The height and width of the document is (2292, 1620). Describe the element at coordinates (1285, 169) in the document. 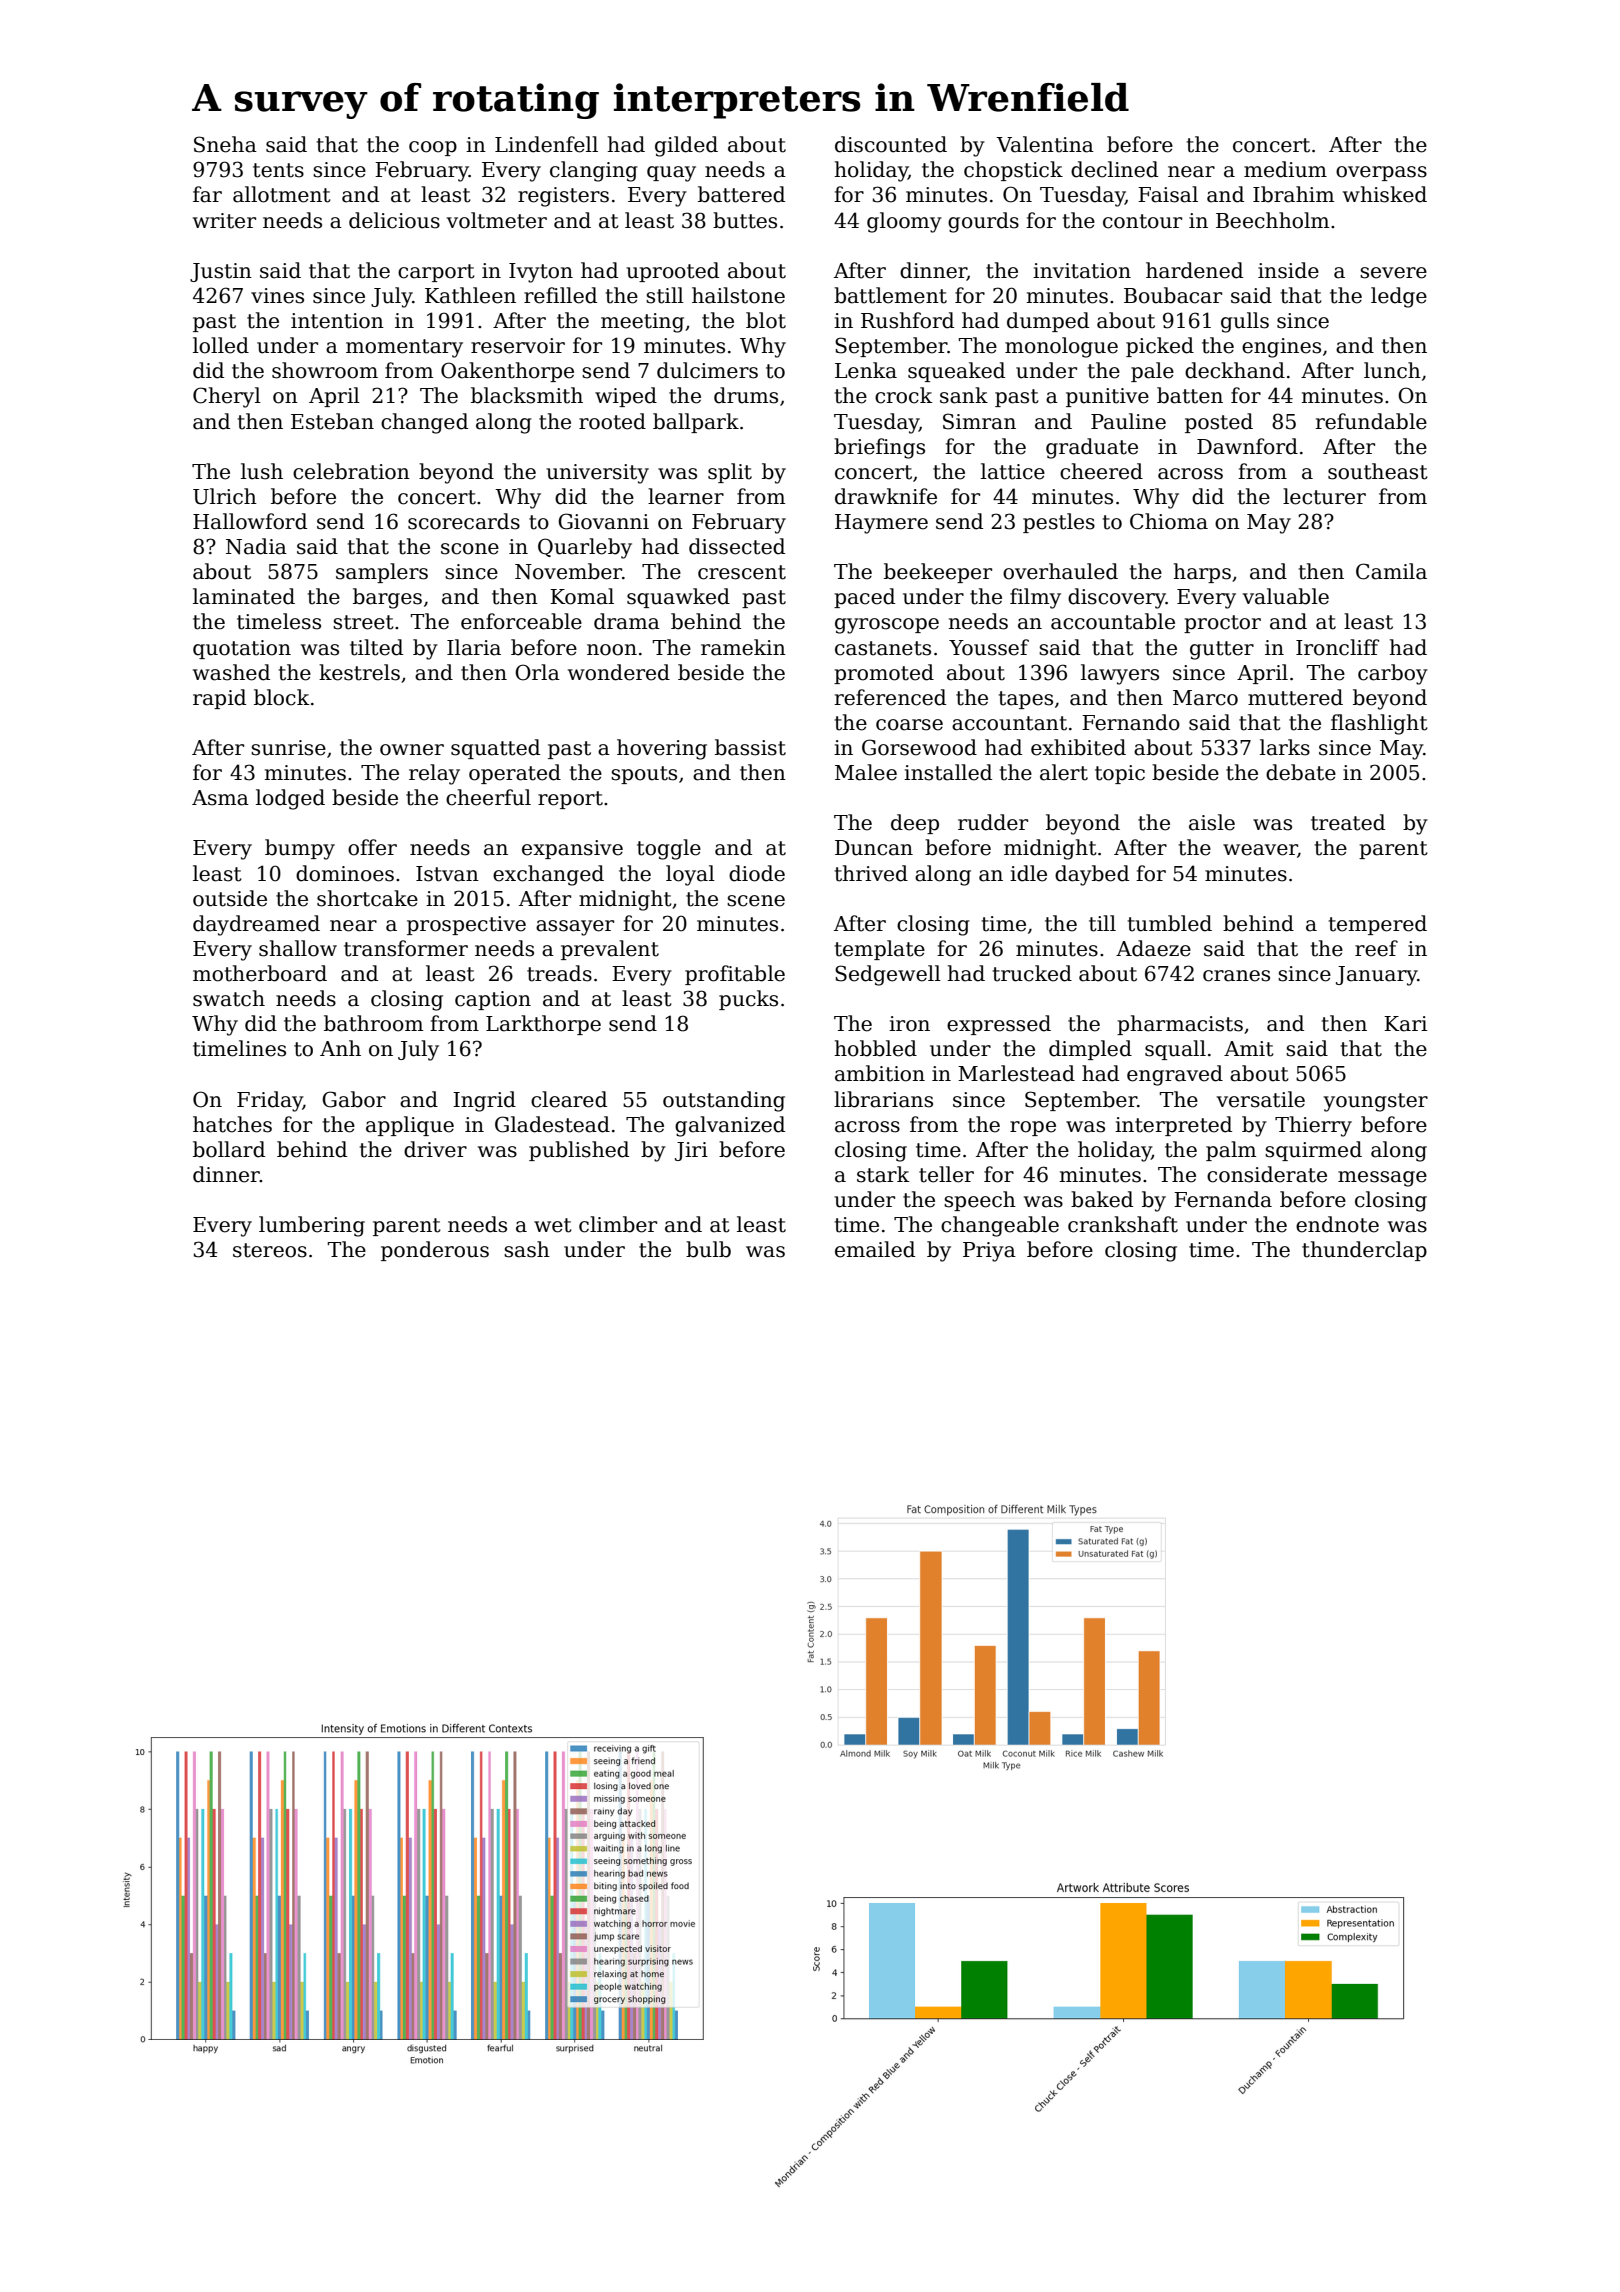

I see `medium` at that location.
